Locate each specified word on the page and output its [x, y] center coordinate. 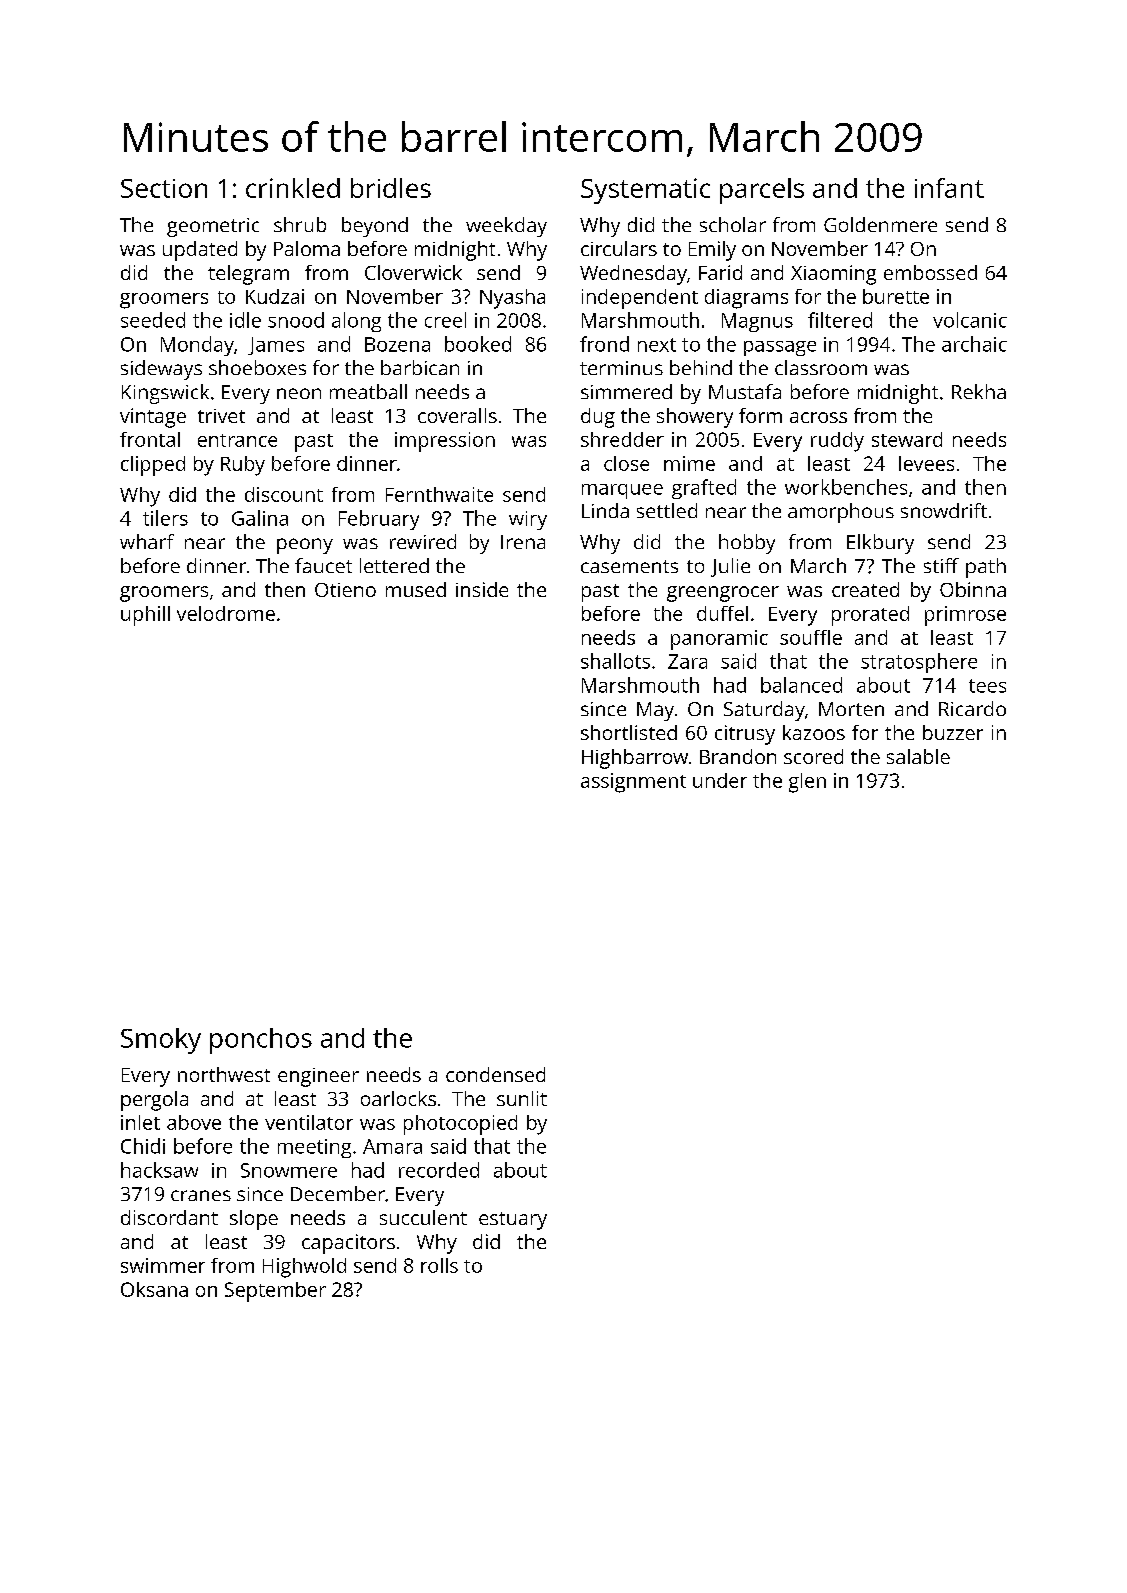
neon [299, 393]
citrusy [745, 735]
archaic [974, 344]
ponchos [261, 1041]
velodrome [226, 613]
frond [604, 344]
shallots [615, 661]
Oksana [154, 1289]
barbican [420, 367]
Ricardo [972, 708]
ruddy [837, 442]
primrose [965, 616]
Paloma [307, 248]
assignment [633, 783]
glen [807, 783]
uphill [145, 616]
